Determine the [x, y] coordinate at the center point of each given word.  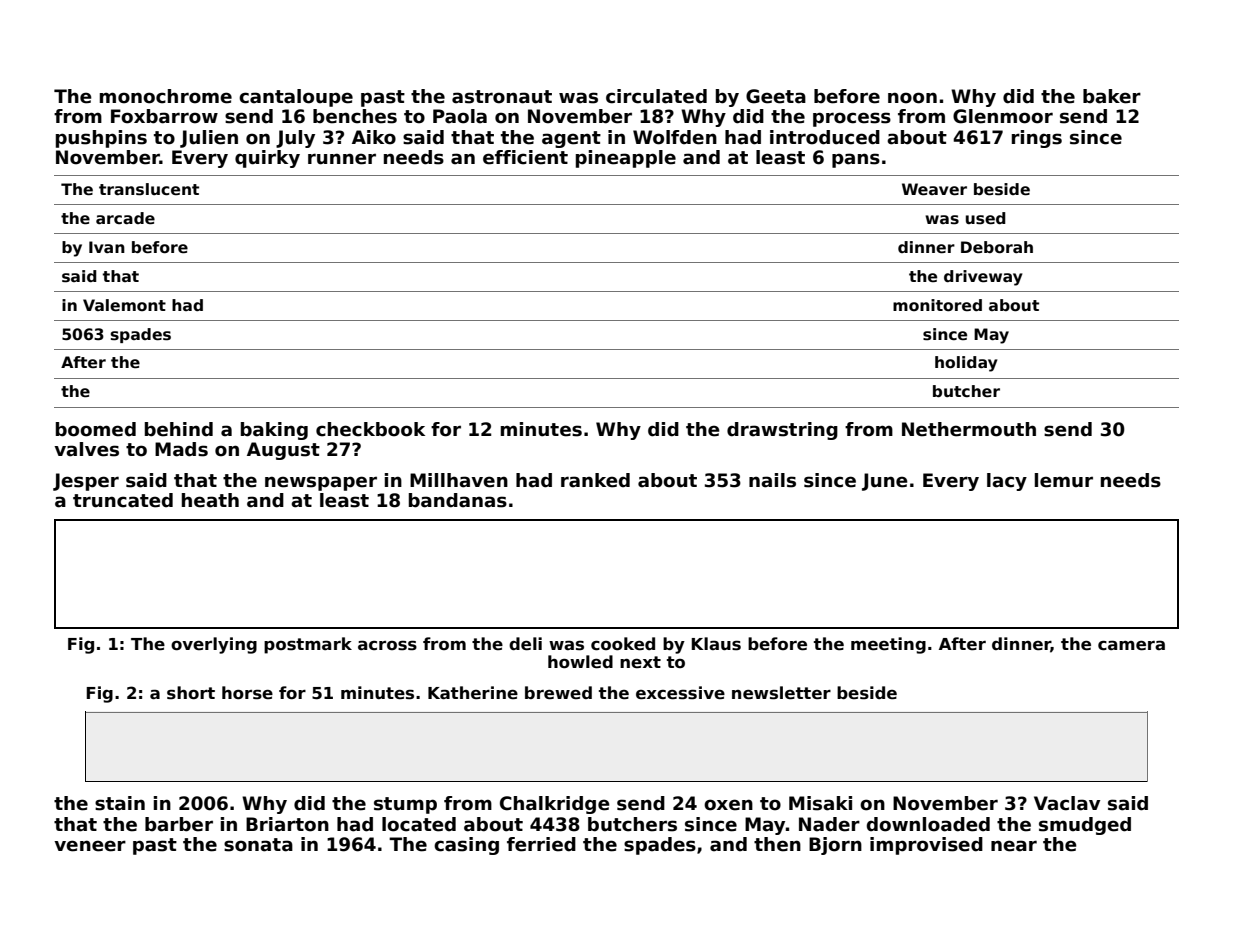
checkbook [370, 429]
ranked [595, 480]
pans [856, 160]
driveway [983, 278]
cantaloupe [296, 98]
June [885, 482]
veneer [90, 846]
